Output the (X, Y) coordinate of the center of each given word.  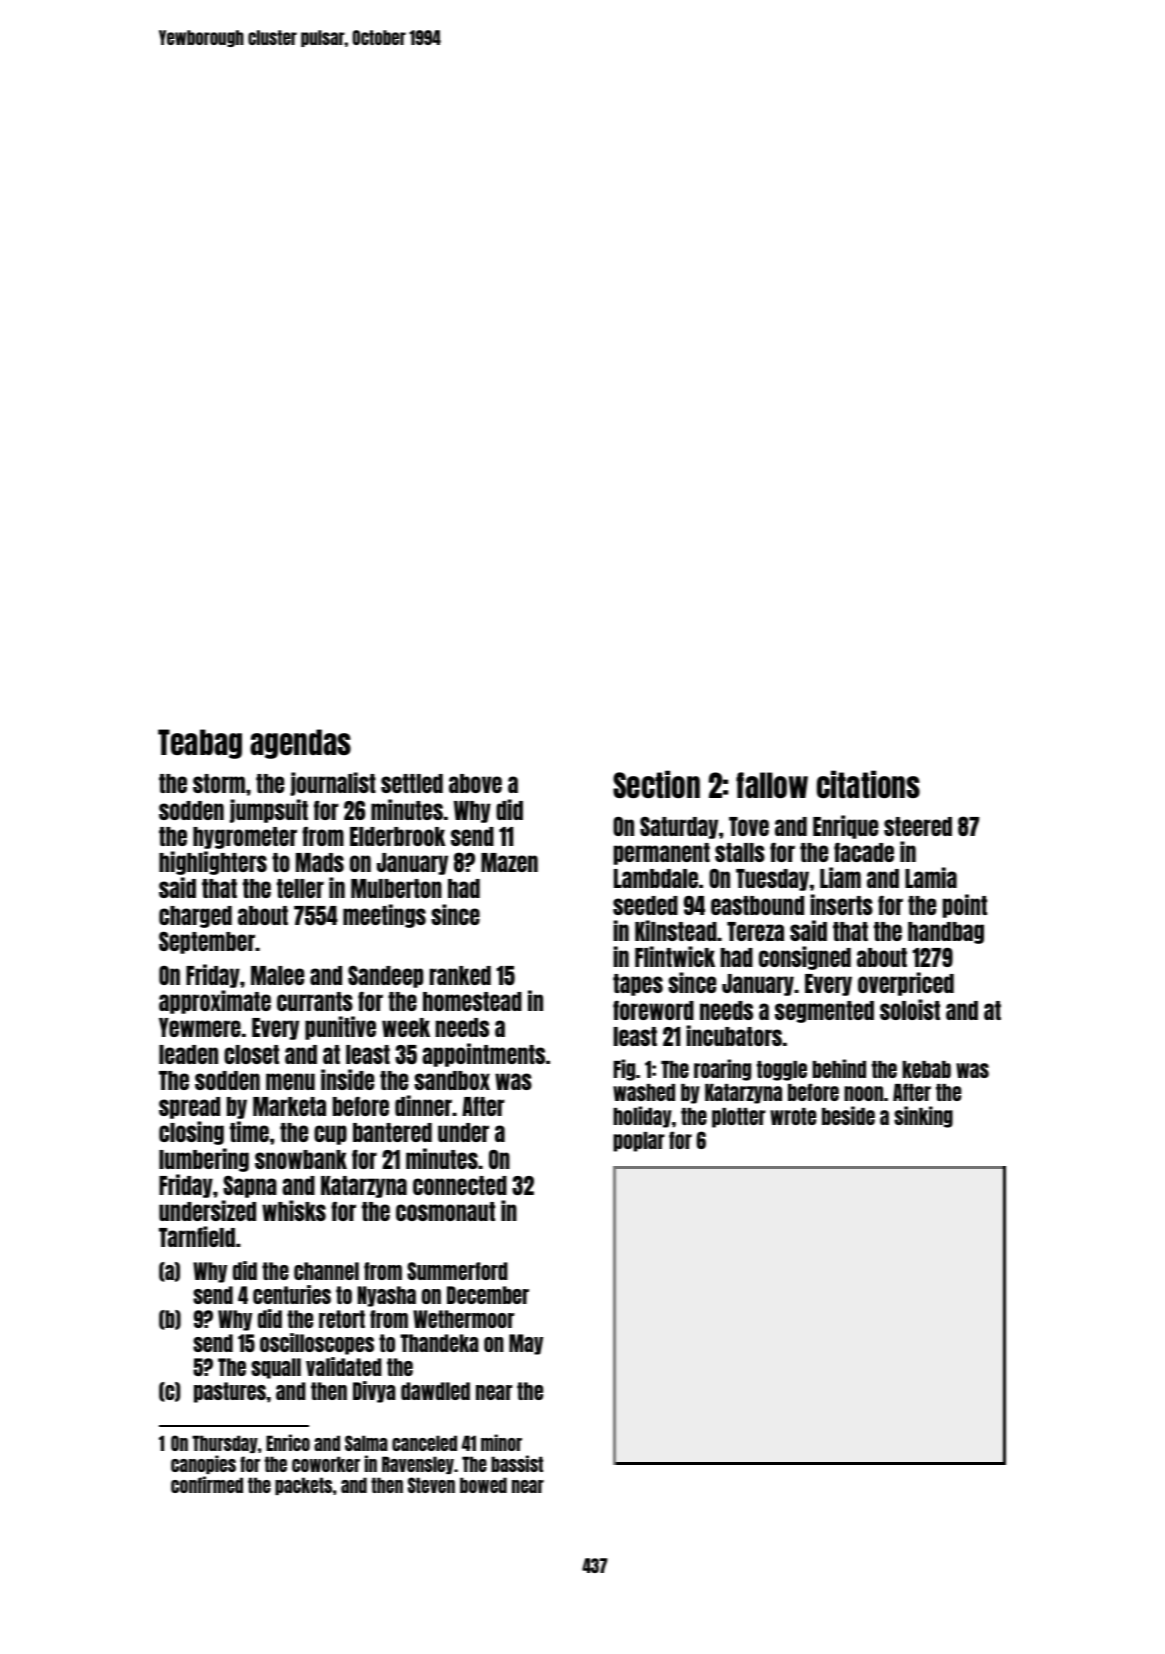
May (526, 1344)
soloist (910, 1009)
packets (303, 1486)
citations (868, 784)
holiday (642, 1117)
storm (219, 783)
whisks (294, 1210)
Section (656, 784)
